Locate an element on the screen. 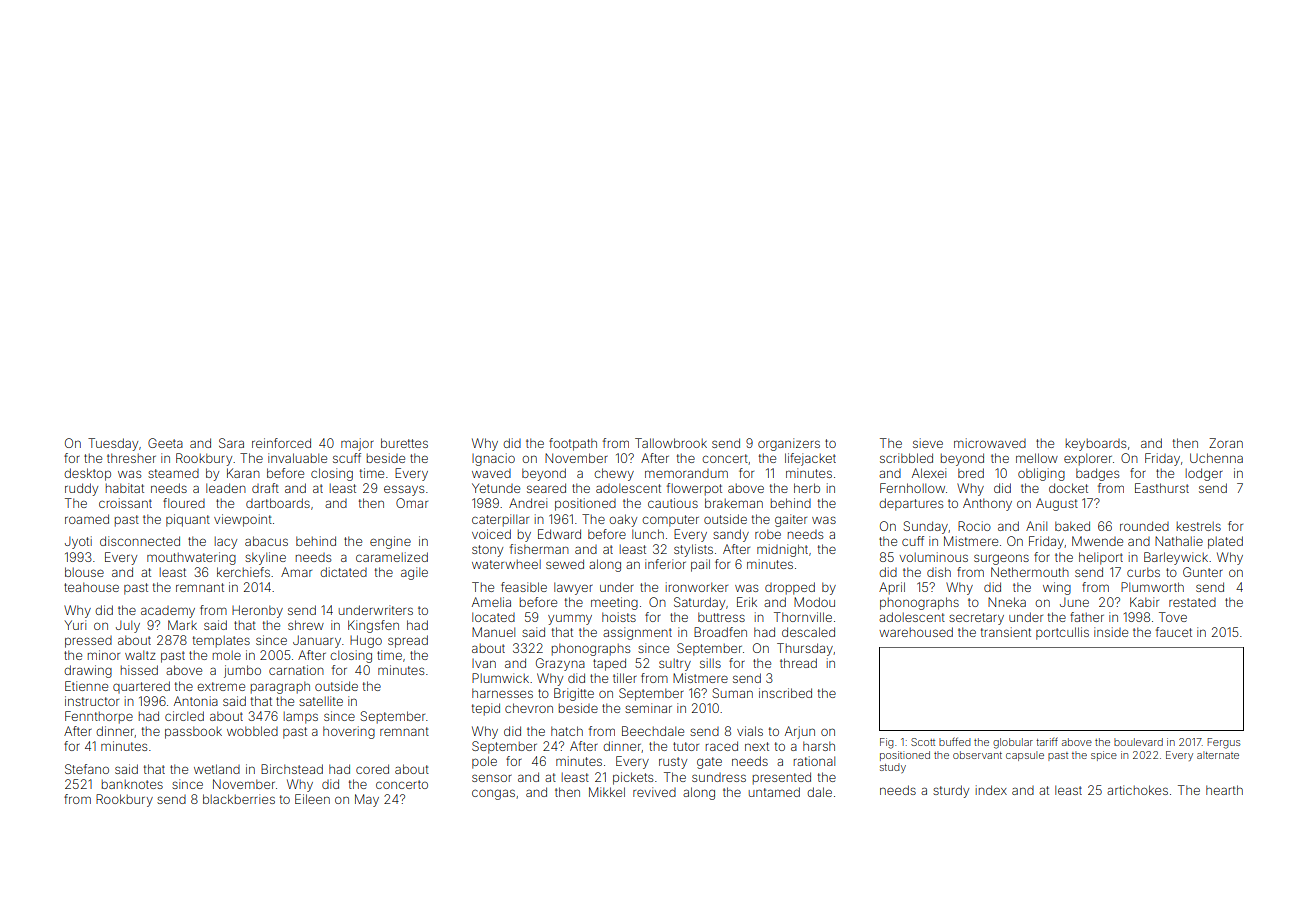 The height and width of the screenshot is (924, 1308). Plumwick is located at coordinates (500, 678).
